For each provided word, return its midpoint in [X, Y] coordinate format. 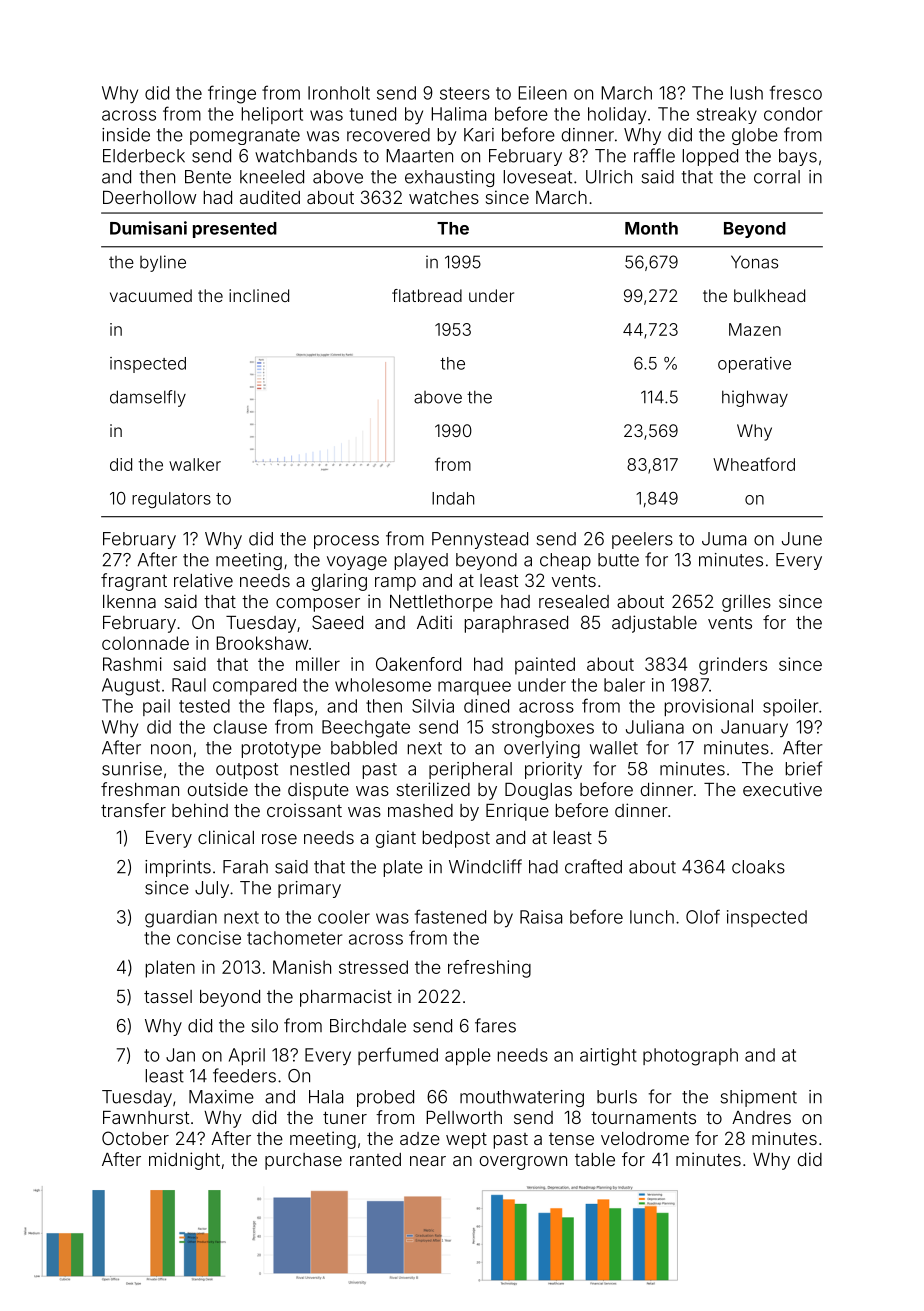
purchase [303, 1161]
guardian [181, 919]
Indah [453, 498]
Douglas [538, 791]
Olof [703, 916]
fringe [232, 94]
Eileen [542, 93]
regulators [171, 500]
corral [777, 177]
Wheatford [754, 464]
